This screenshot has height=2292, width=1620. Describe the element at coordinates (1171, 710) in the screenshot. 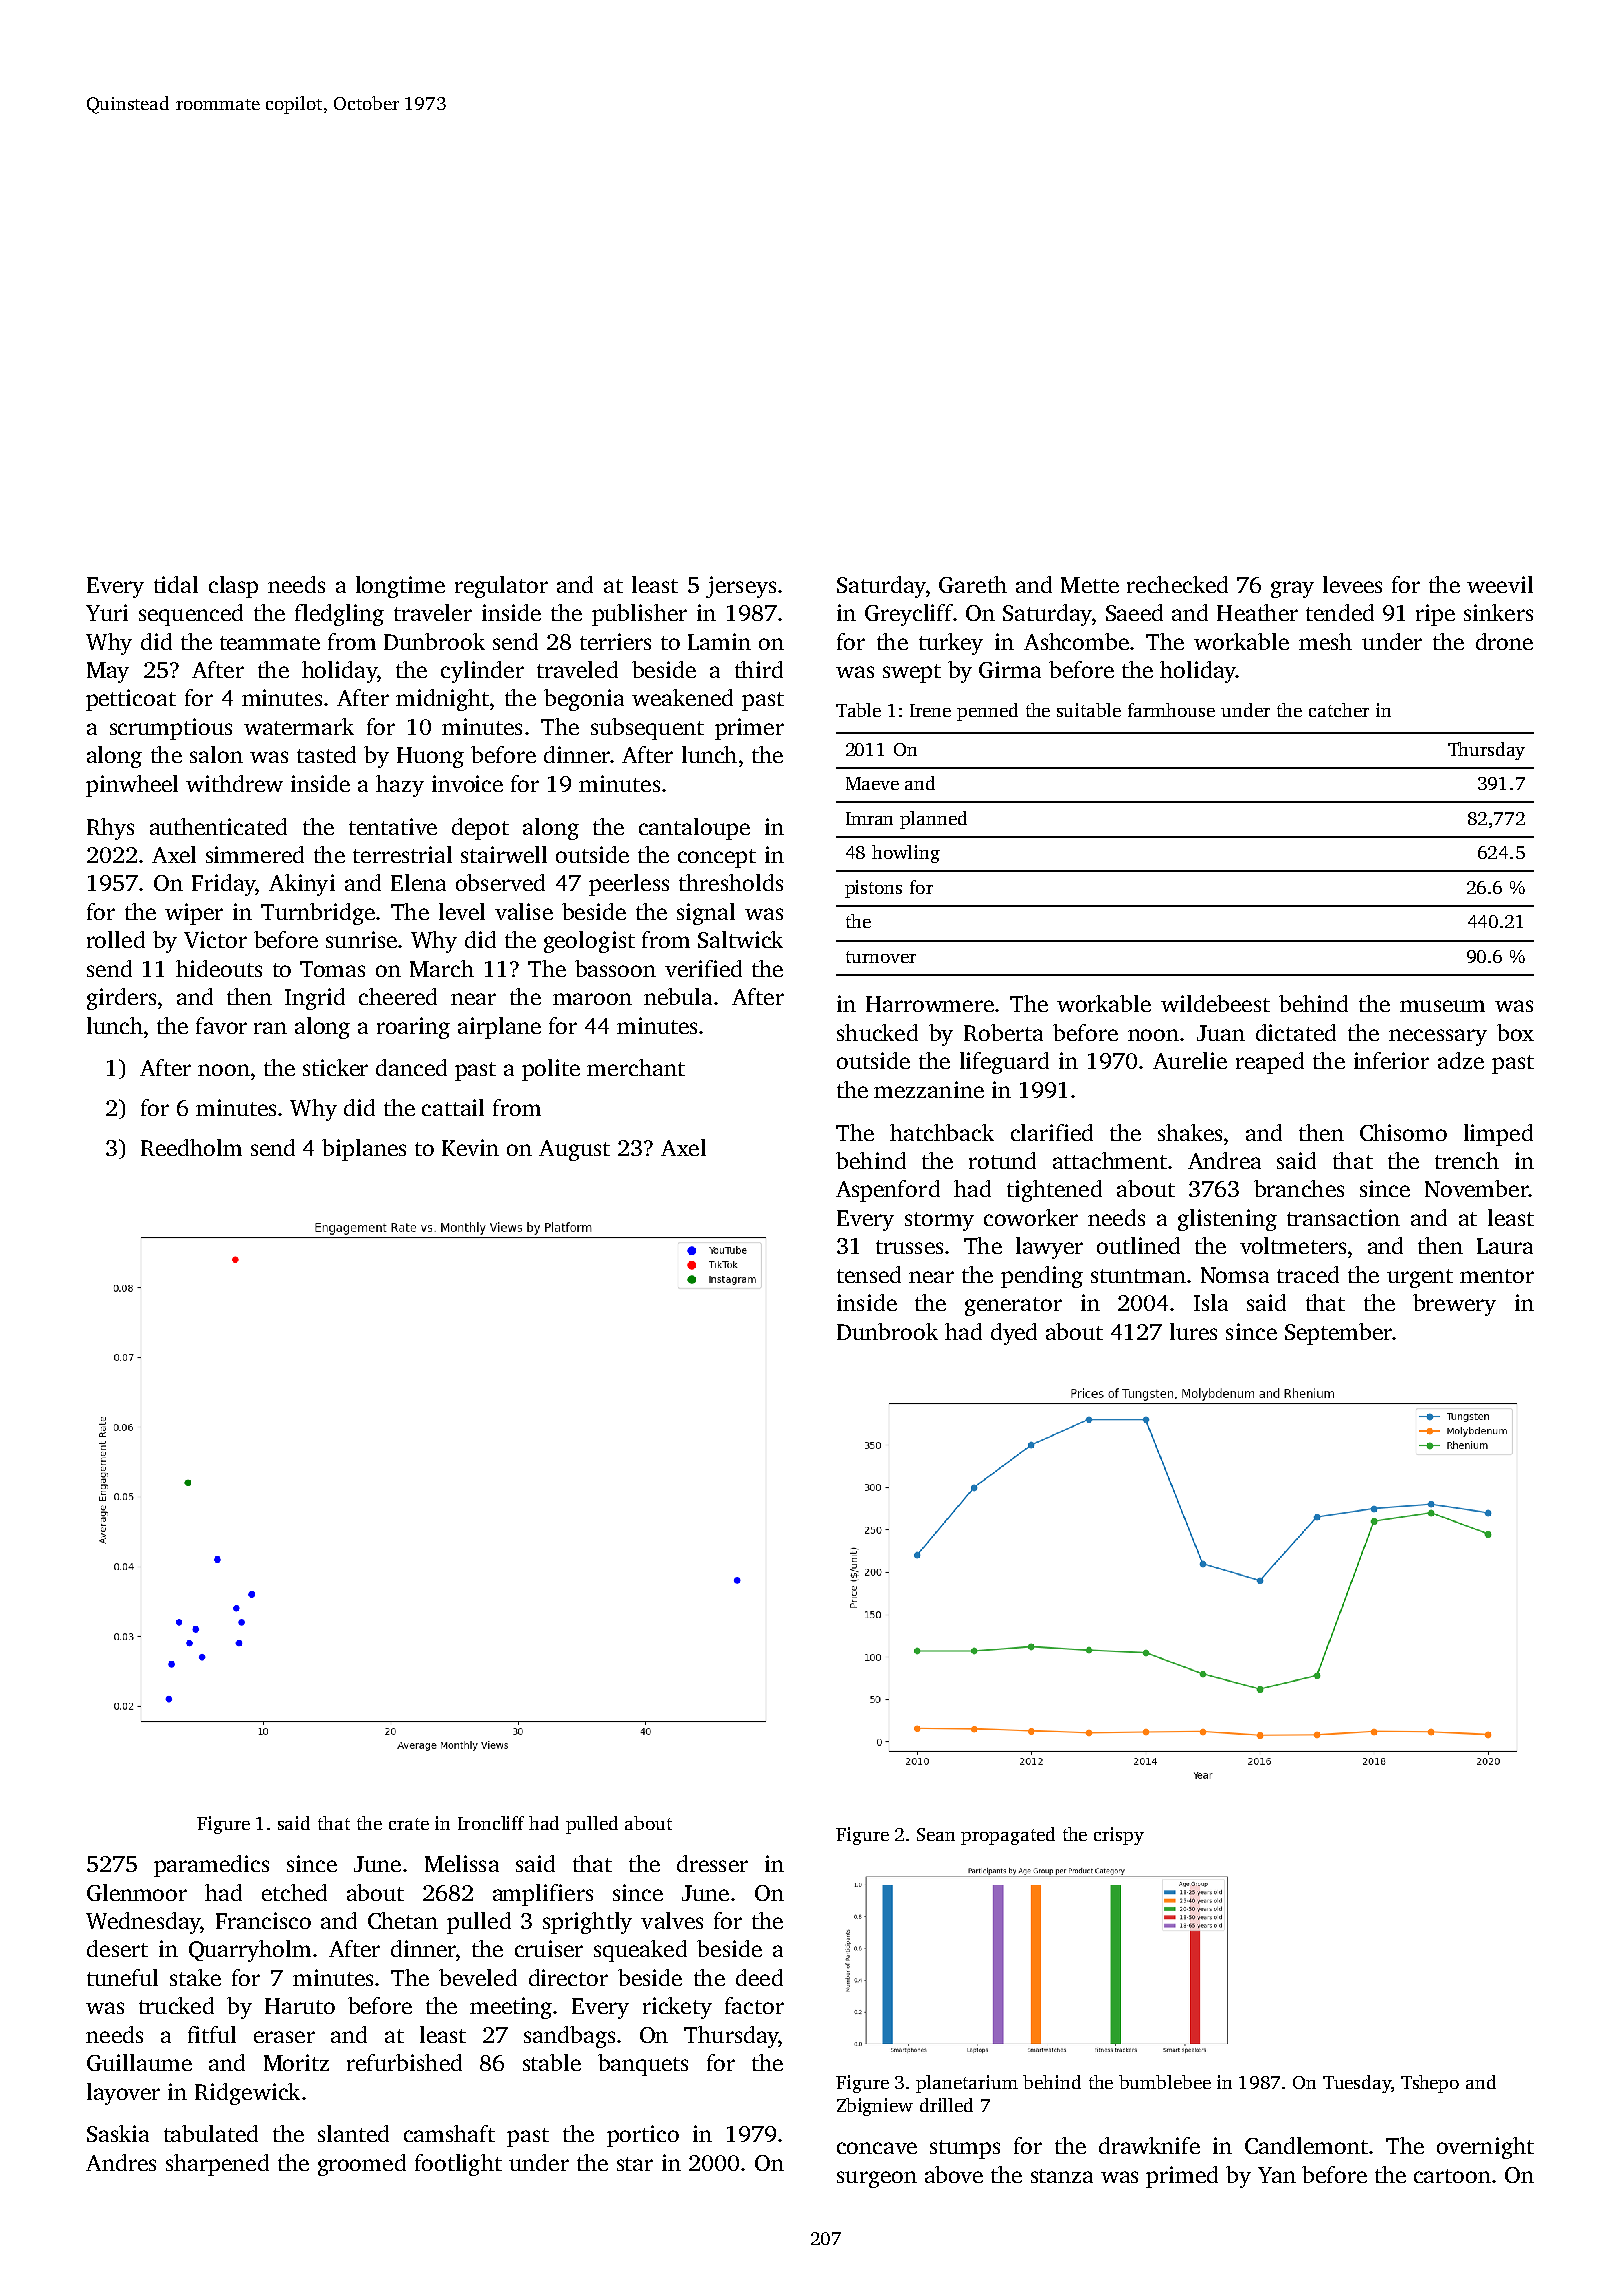

I see `farmhouse` at that location.
